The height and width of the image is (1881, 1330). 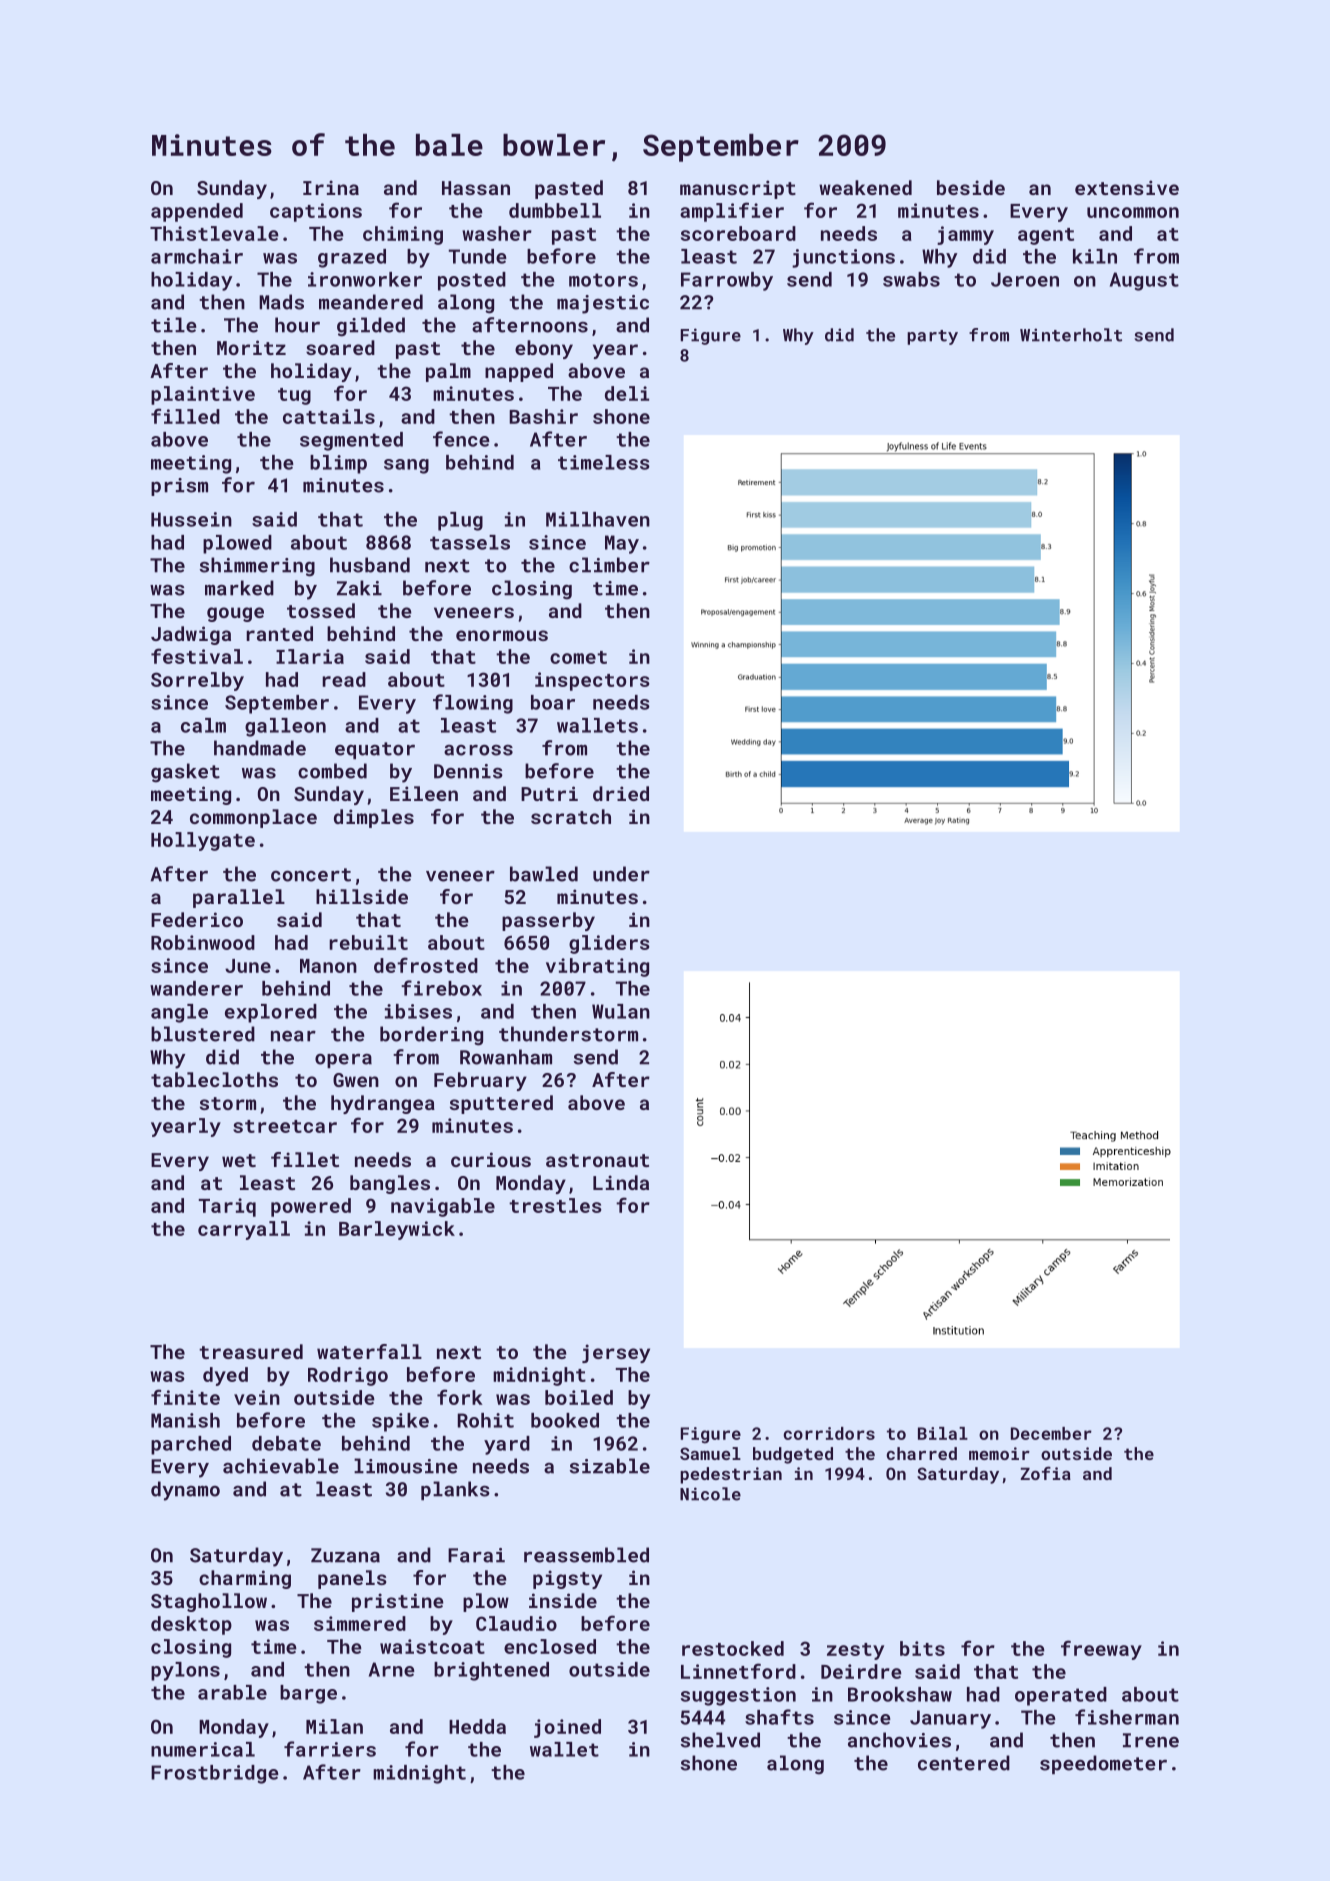 I want to click on extensive, so click(x=1127, y=187).
